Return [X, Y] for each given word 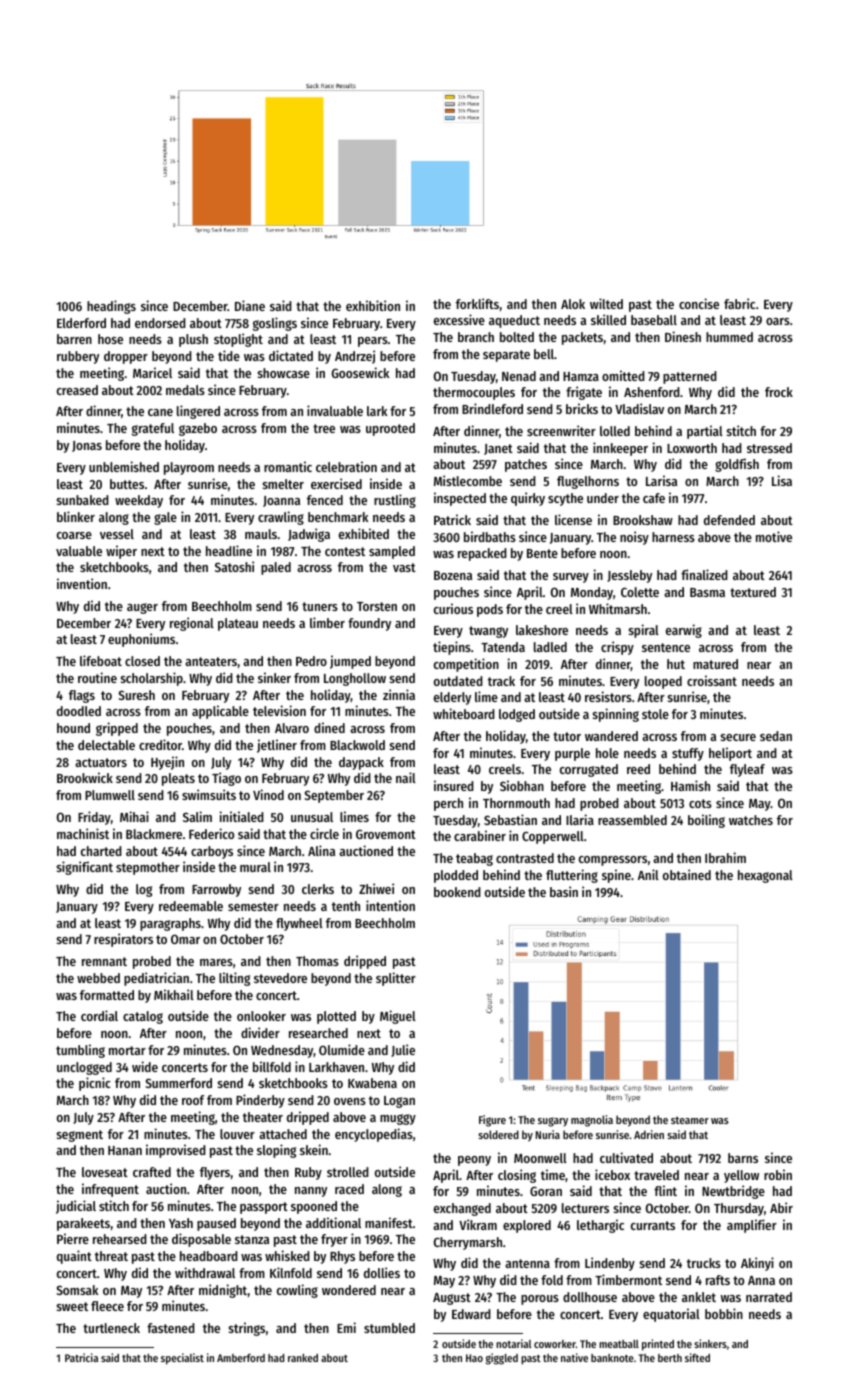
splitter [396, 979]
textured [753, 592]
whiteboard [464, 713]
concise [699, 303]
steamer [690, 1120]
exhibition [373, 305]
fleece [107, 1306]
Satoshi [234, 566]
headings [111, 307]
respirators [123, 940]
